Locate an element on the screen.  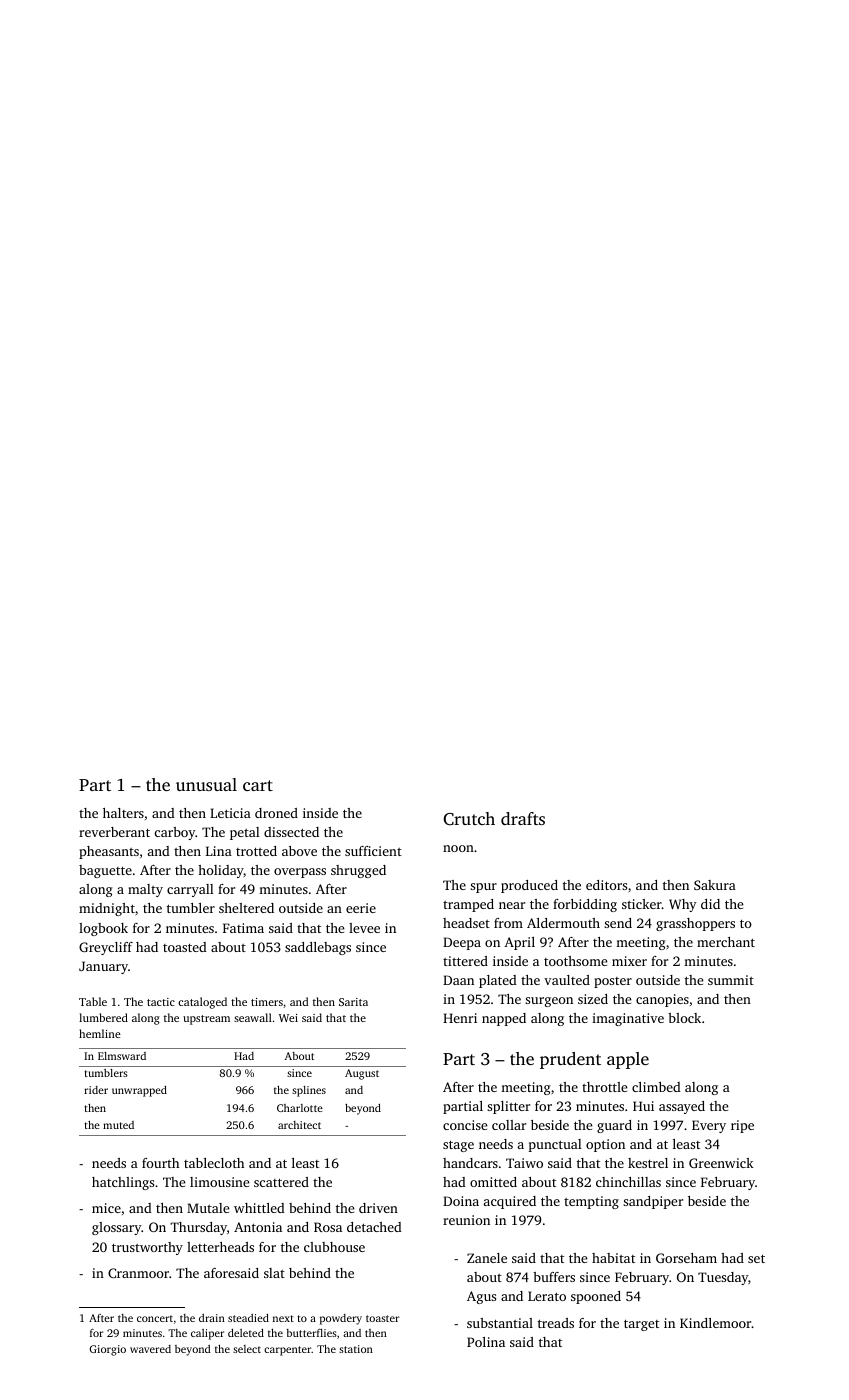
assayed is located at coordinates (682, 1107).
